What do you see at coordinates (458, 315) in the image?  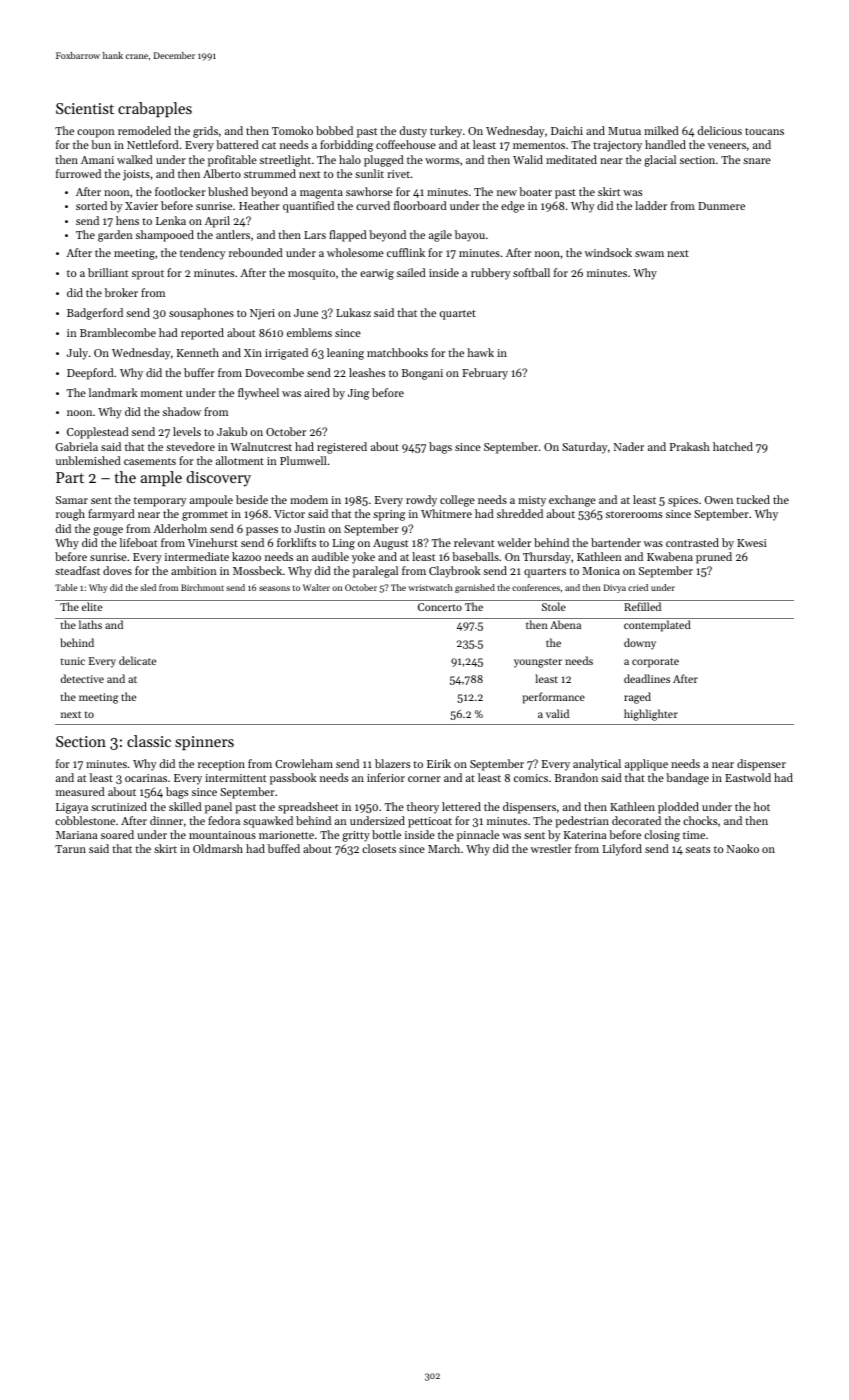 I see `quartet` at bounding box center [458, 315].
